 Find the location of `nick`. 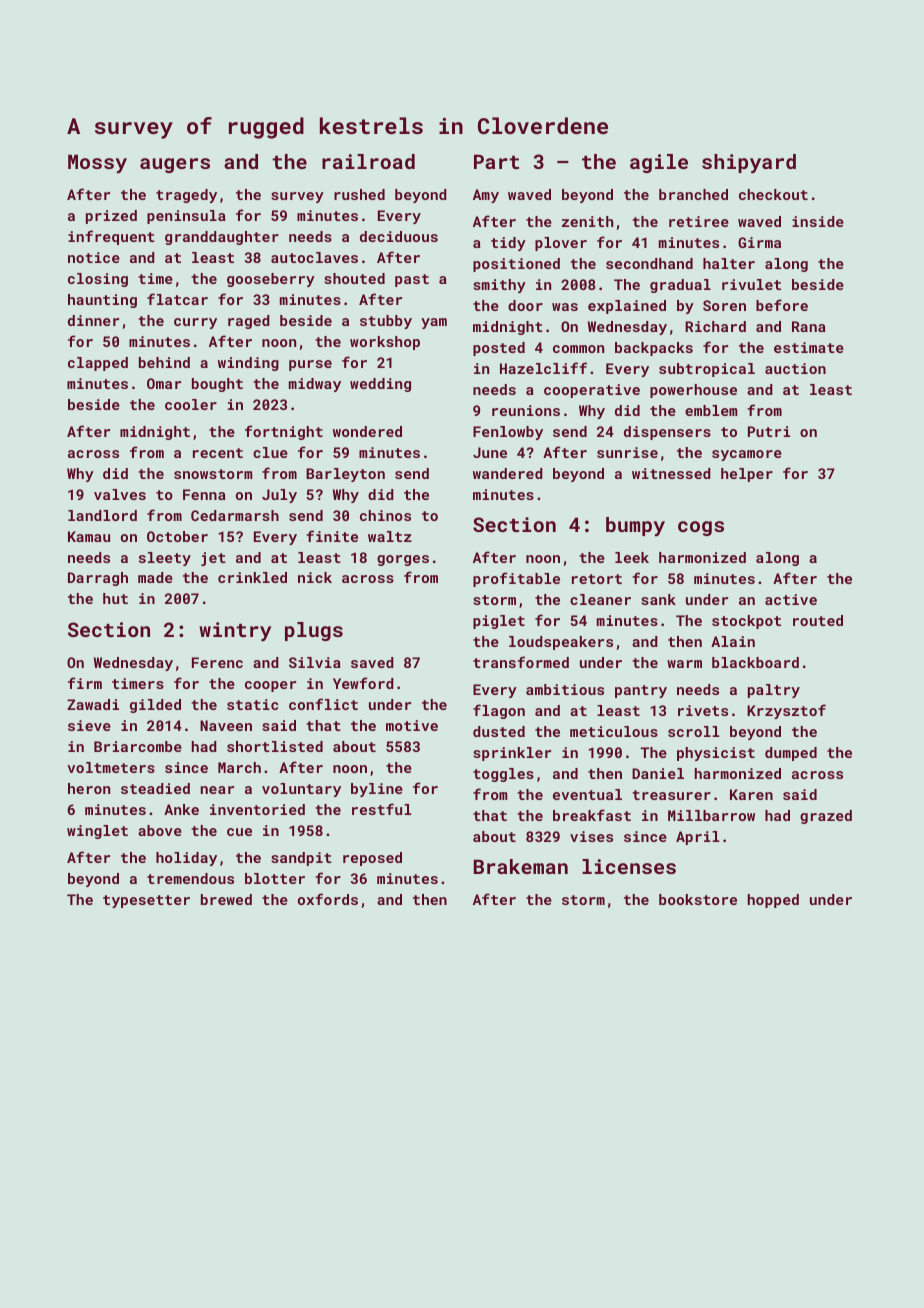

nick is located at coordinates (315, 577).
